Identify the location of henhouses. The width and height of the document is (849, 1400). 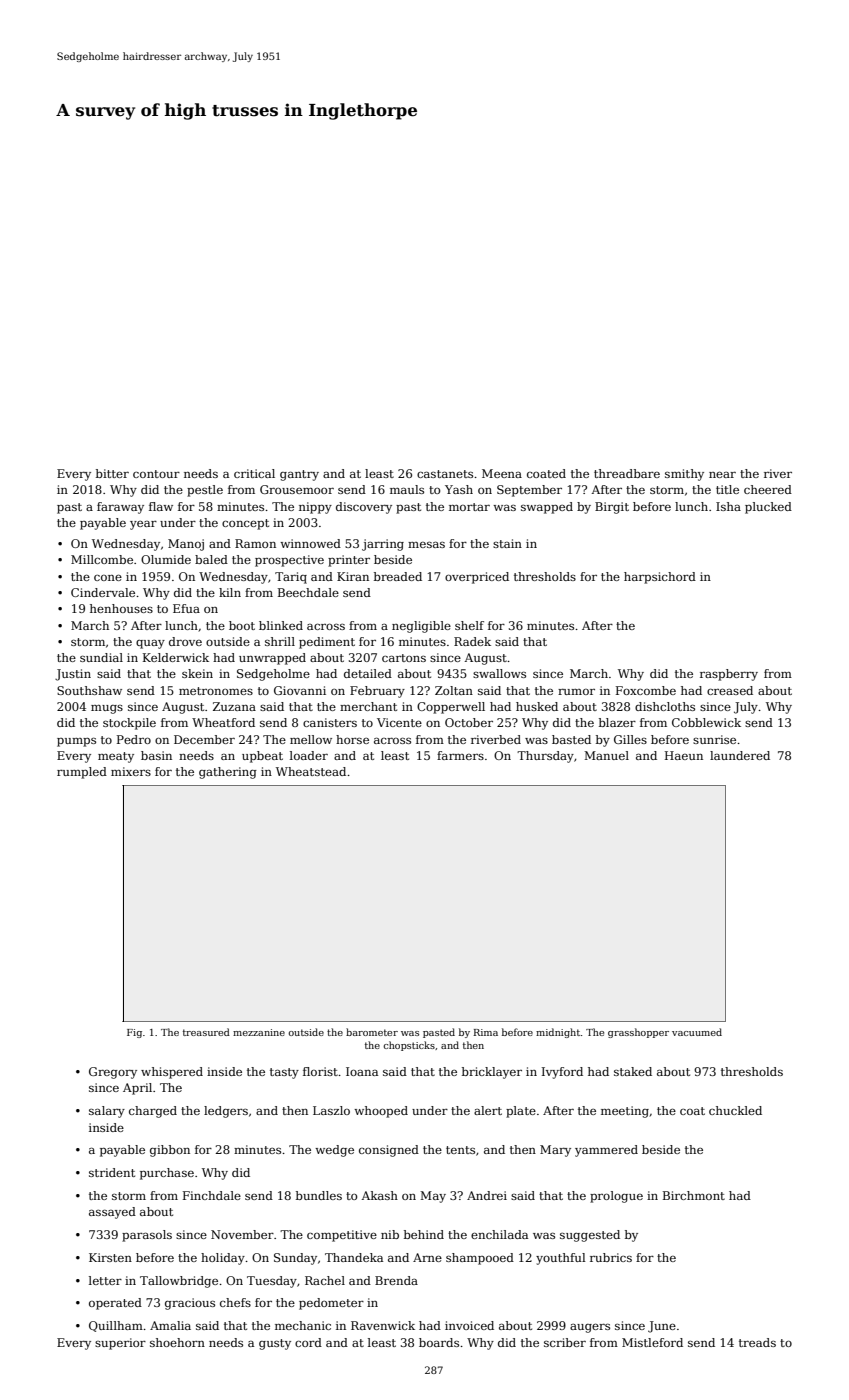
(121, 608).
